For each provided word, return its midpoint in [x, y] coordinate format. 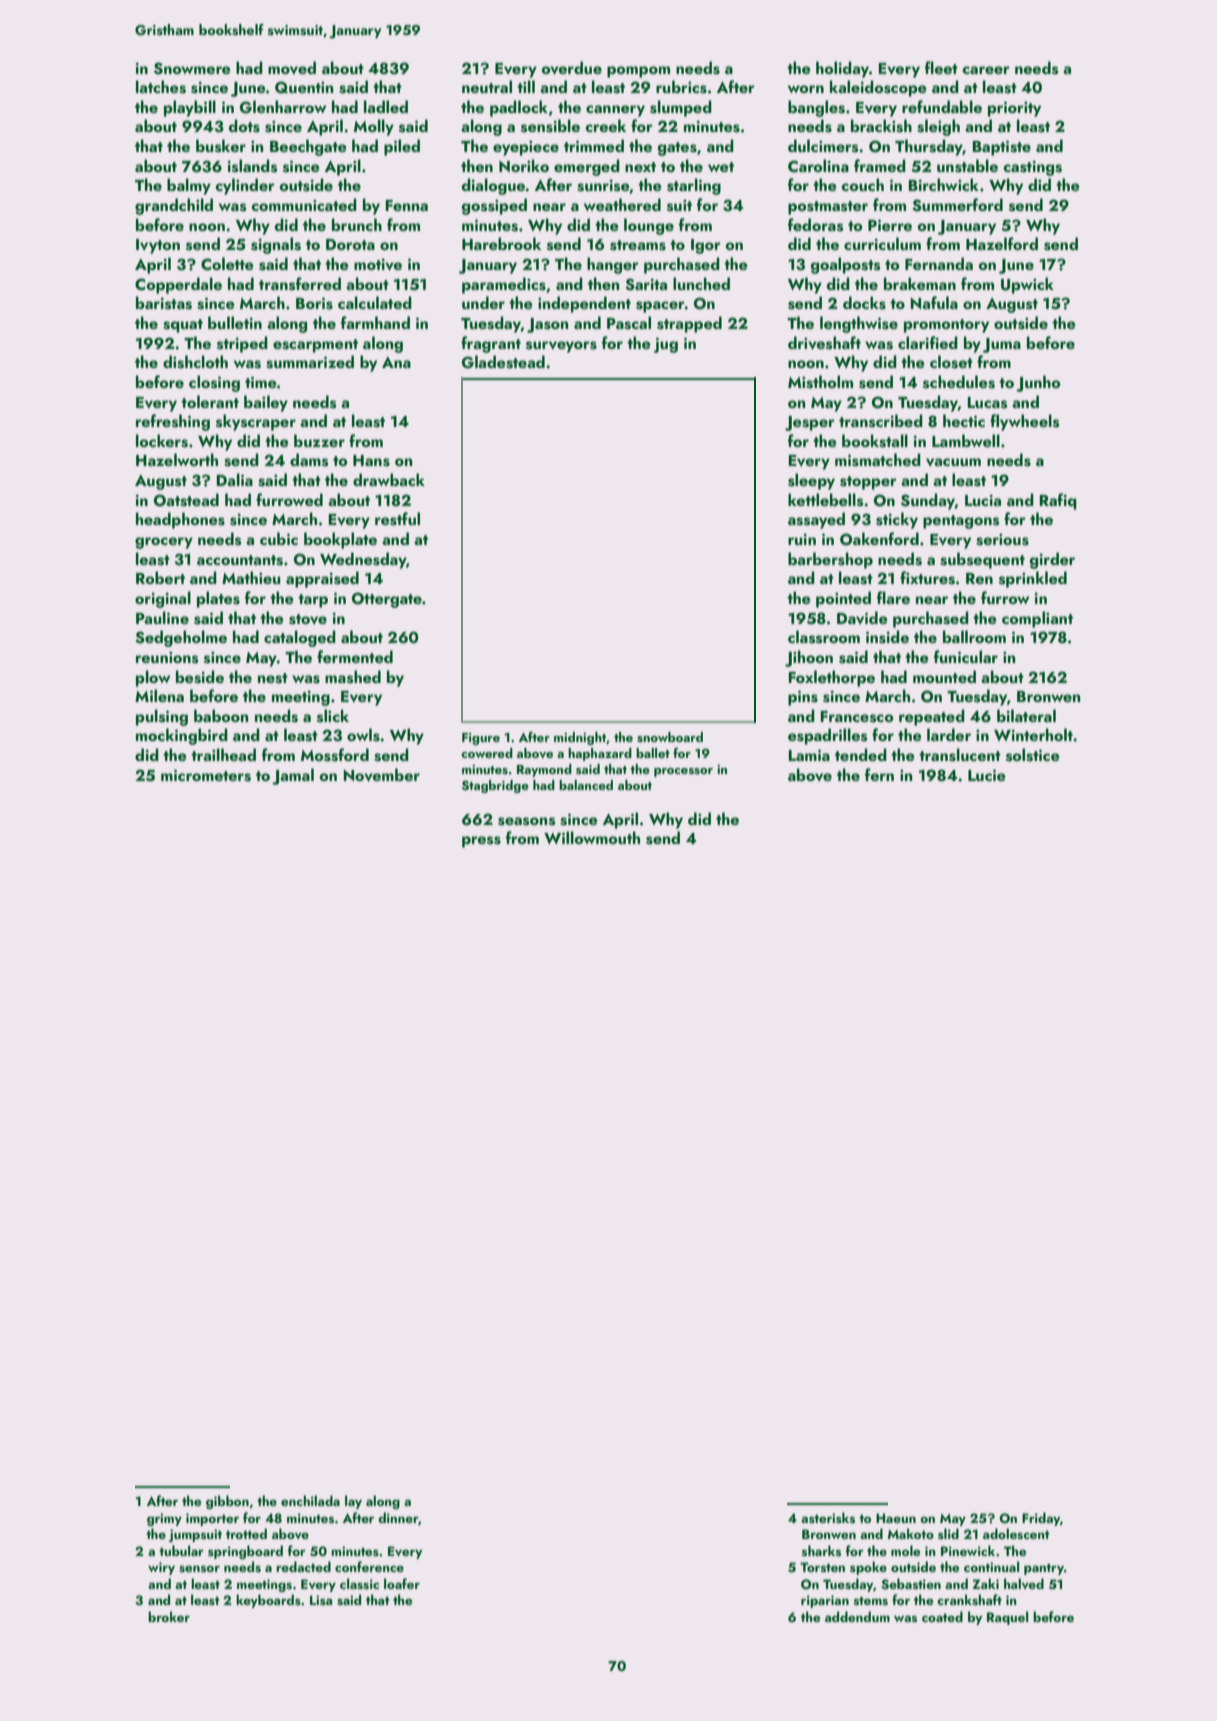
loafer [402, 1583]
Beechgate [308, 147]
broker [169, 1616]
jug [666, 345]
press [481, 842]
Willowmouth [592, 837]
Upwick [1027, 285]
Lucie [986, 775]
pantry [1044, 1569]
